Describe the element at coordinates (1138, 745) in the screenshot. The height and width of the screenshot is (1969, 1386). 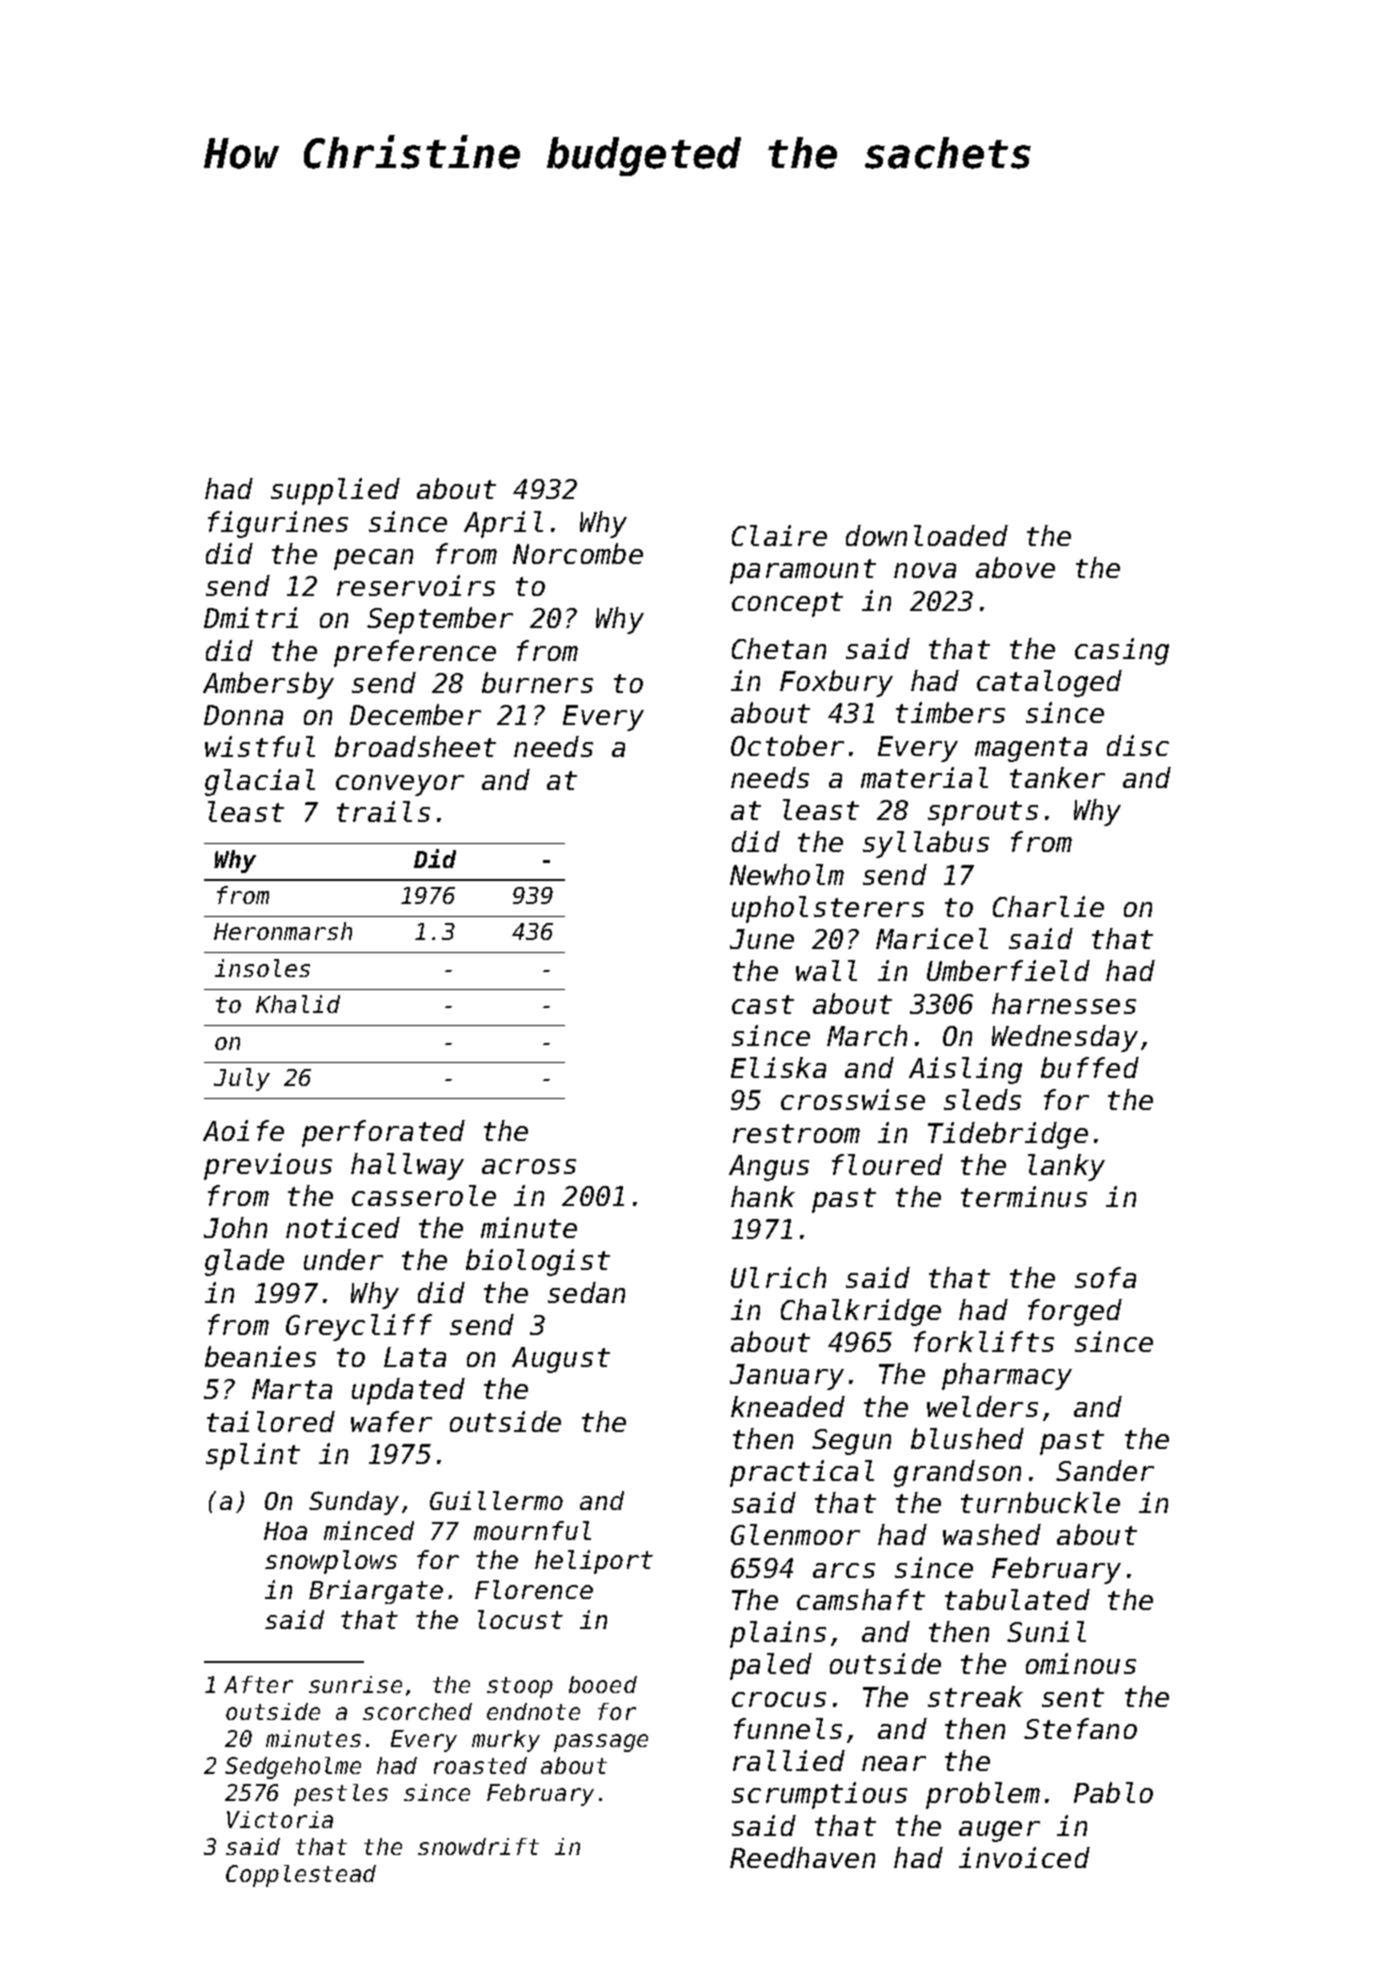
I see `disc` at that location.
